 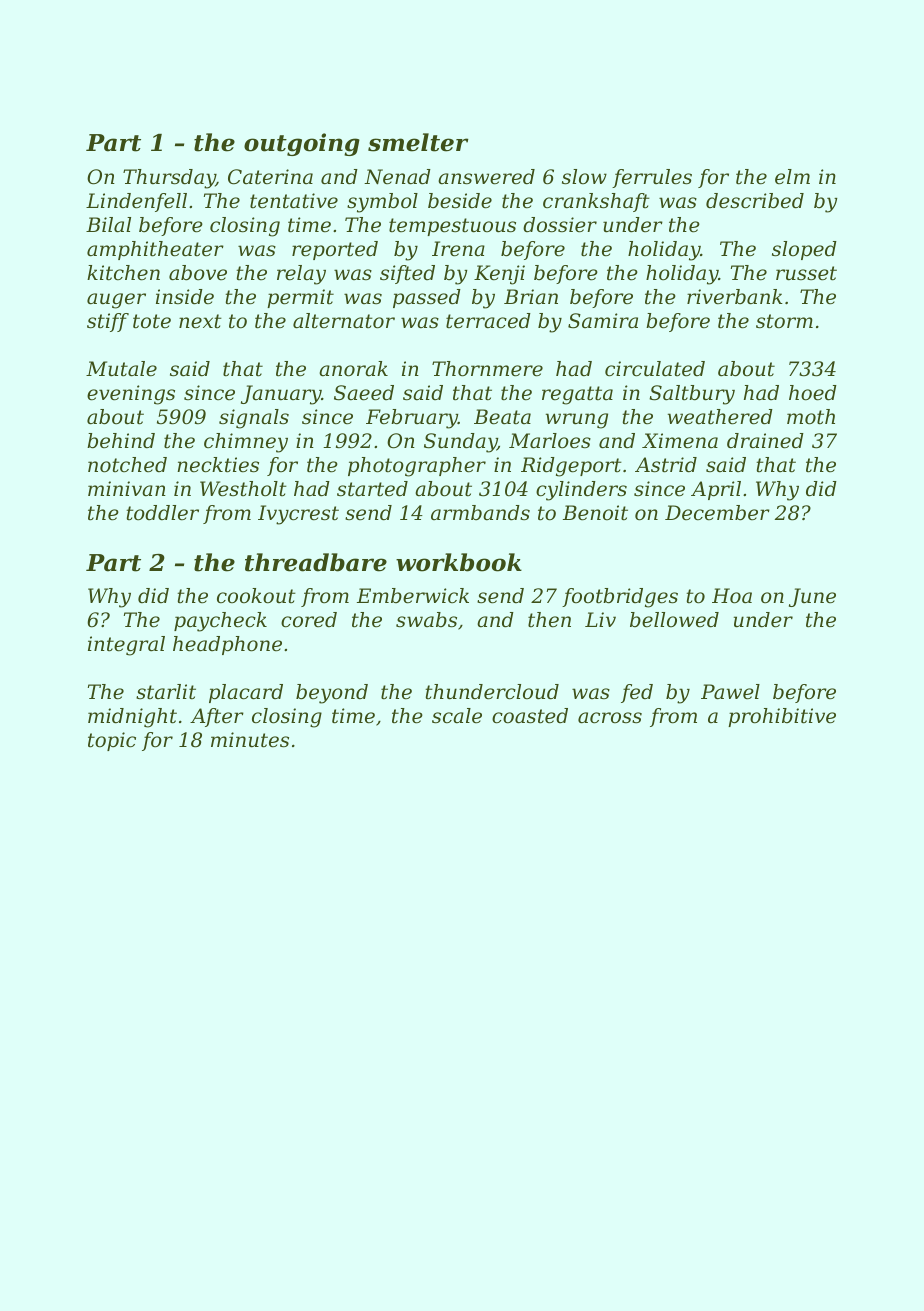 What do you see at coordinates (250, 740) in the page?
I see `minutes` at bounding box center [250, 740].
